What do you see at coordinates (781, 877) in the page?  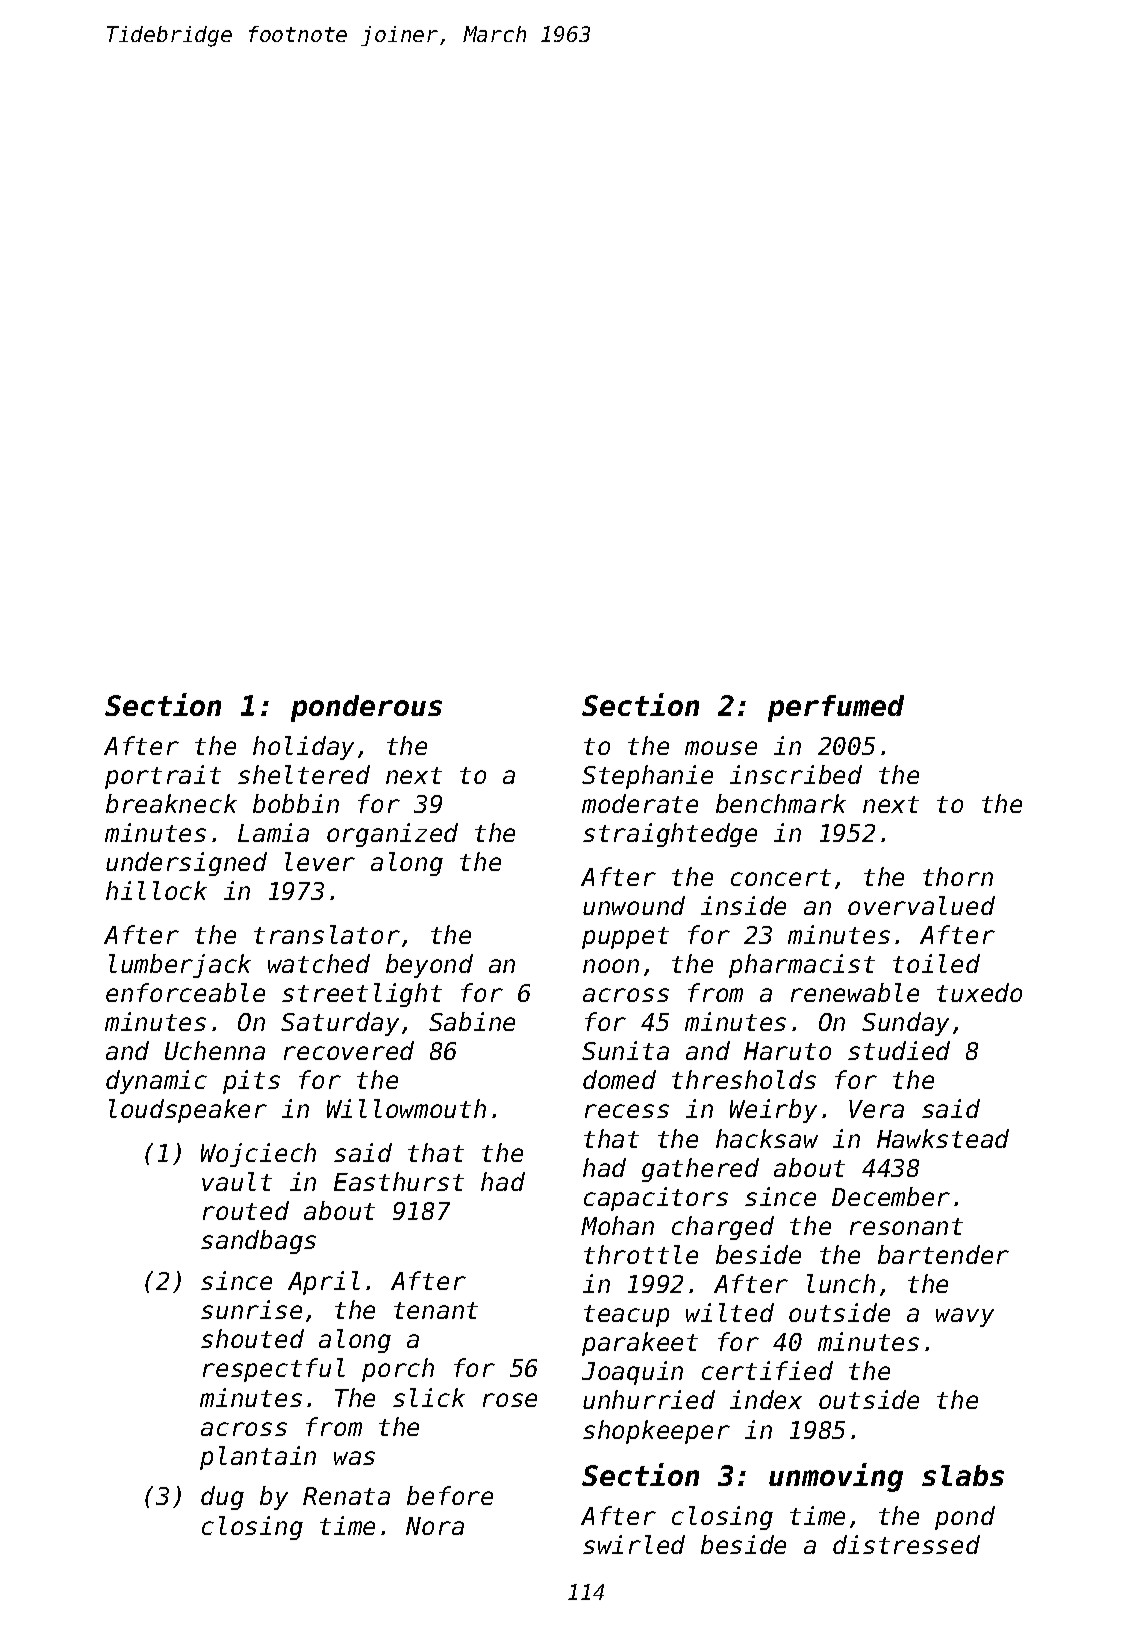 I see `concert` at bounding box center [781, 877].
